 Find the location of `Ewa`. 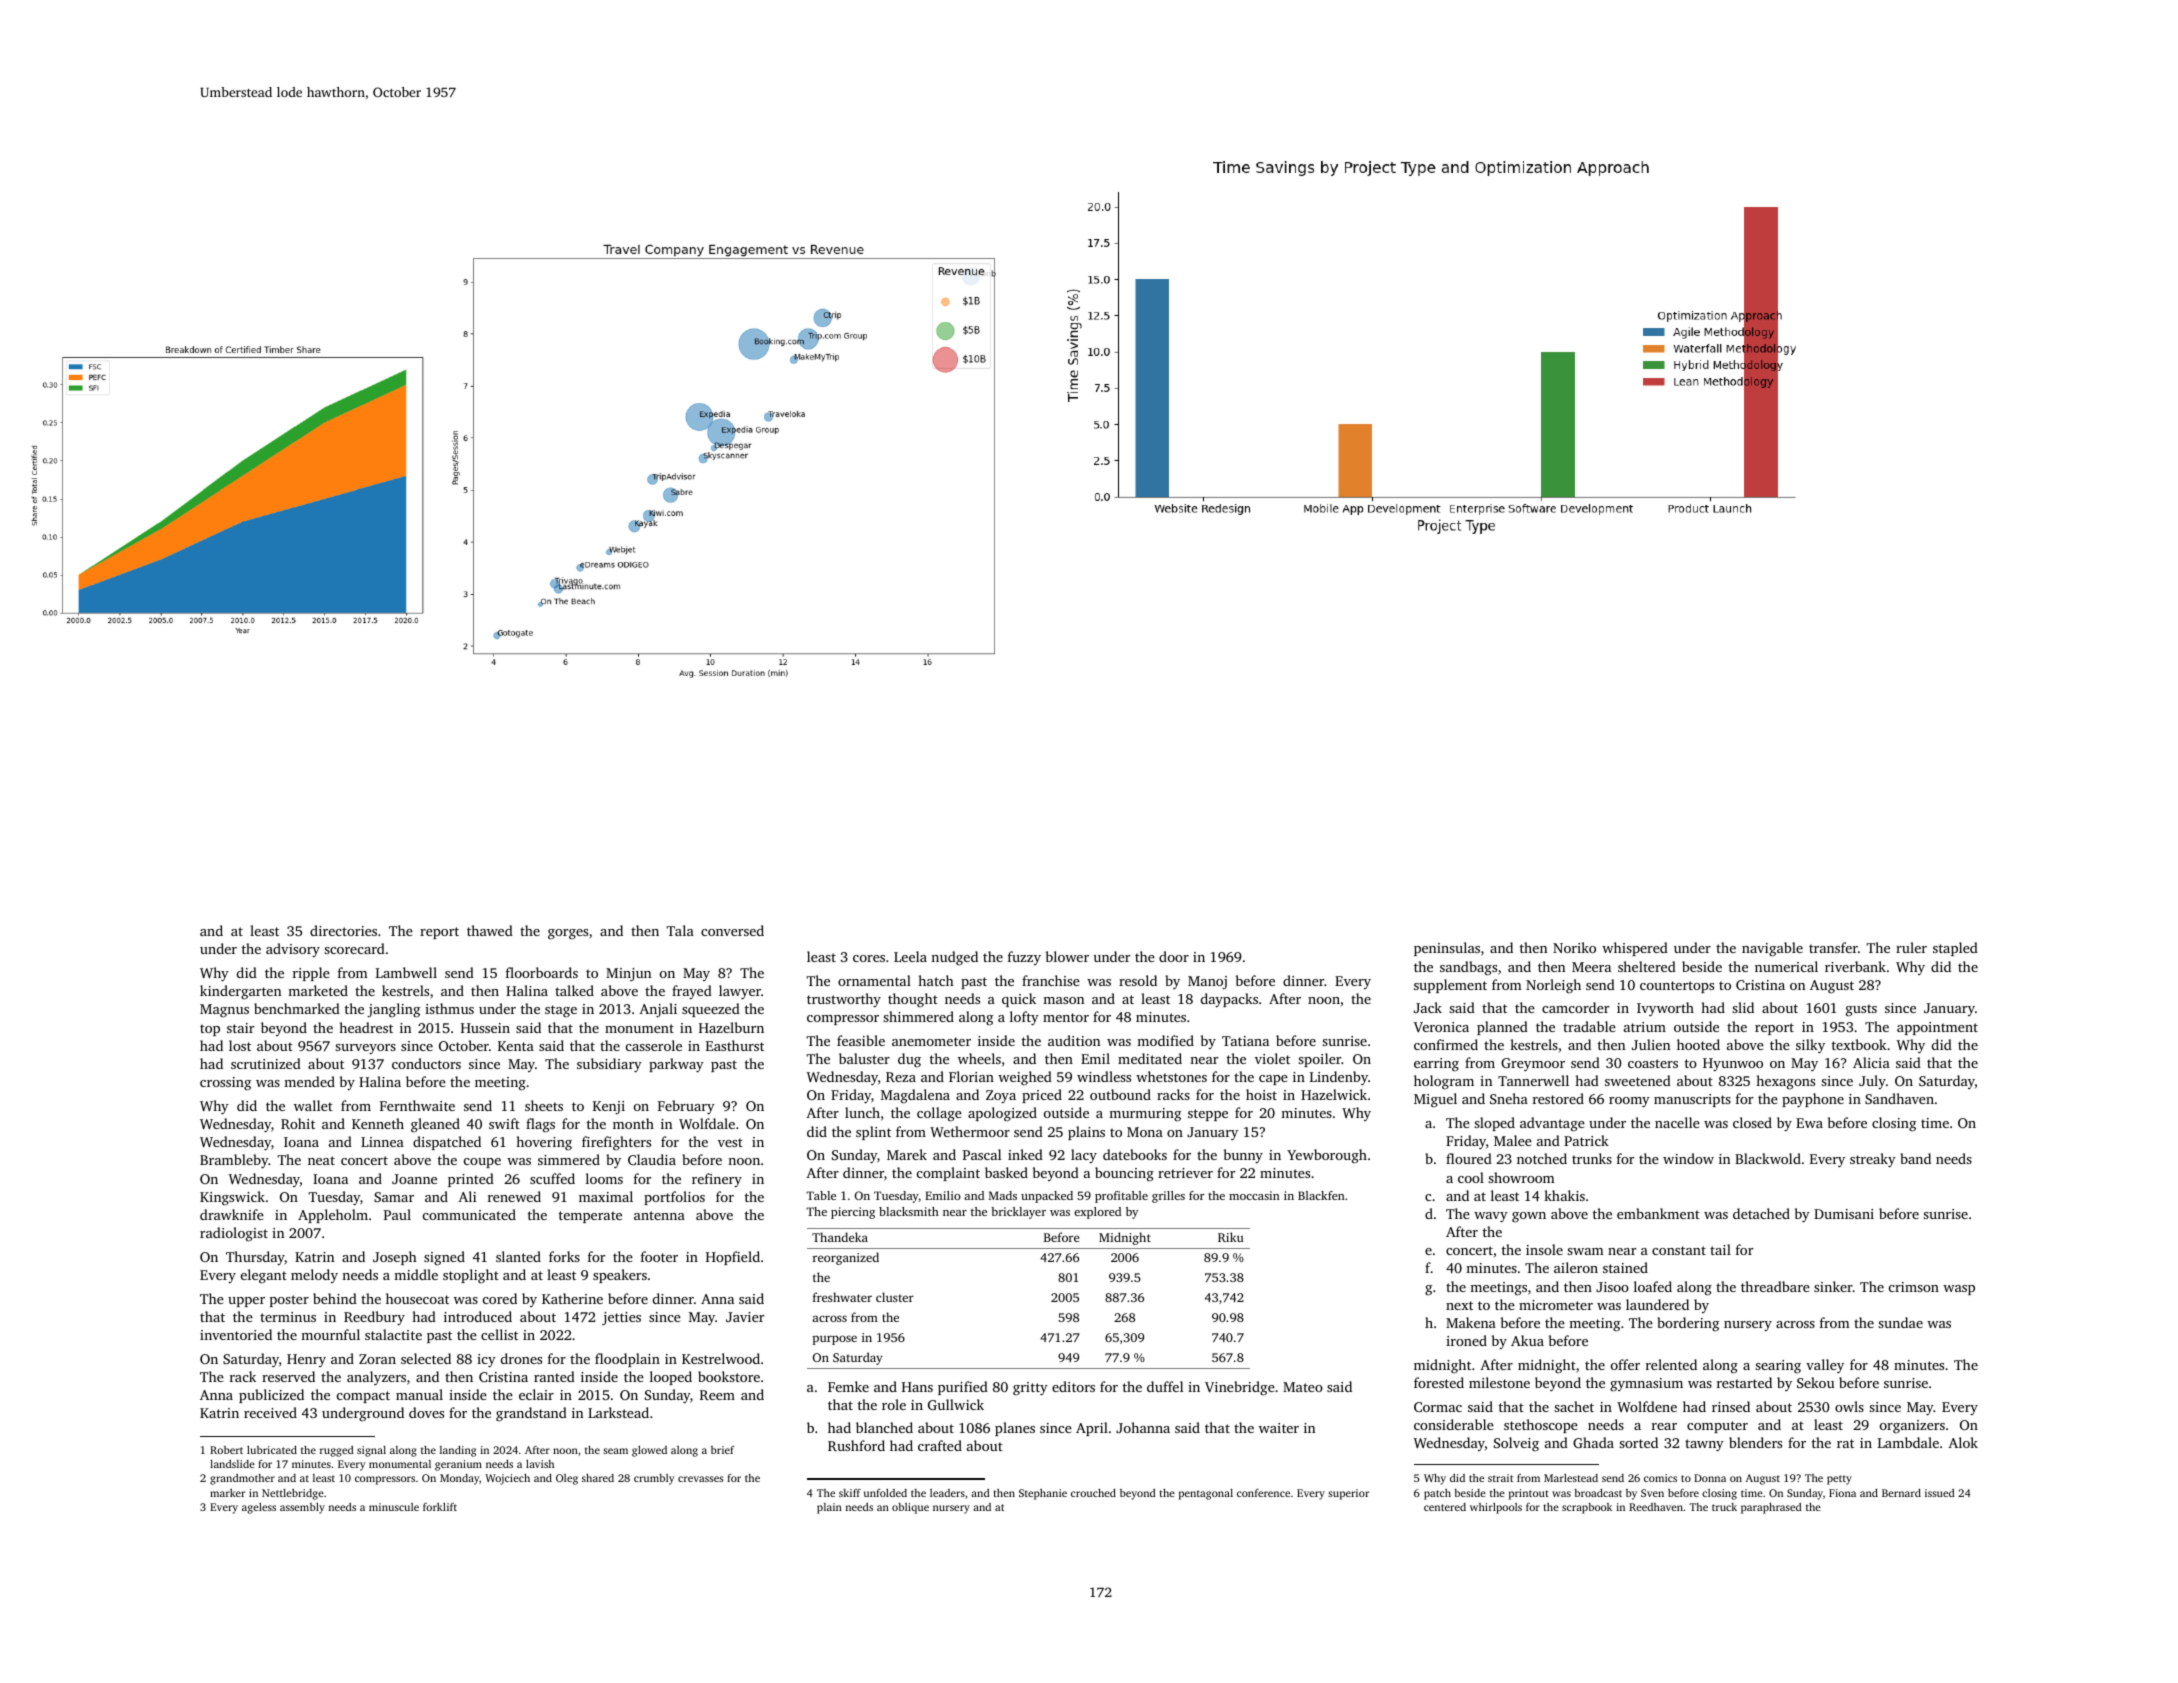

Ewa is located at coordinates (1809, 1123).
